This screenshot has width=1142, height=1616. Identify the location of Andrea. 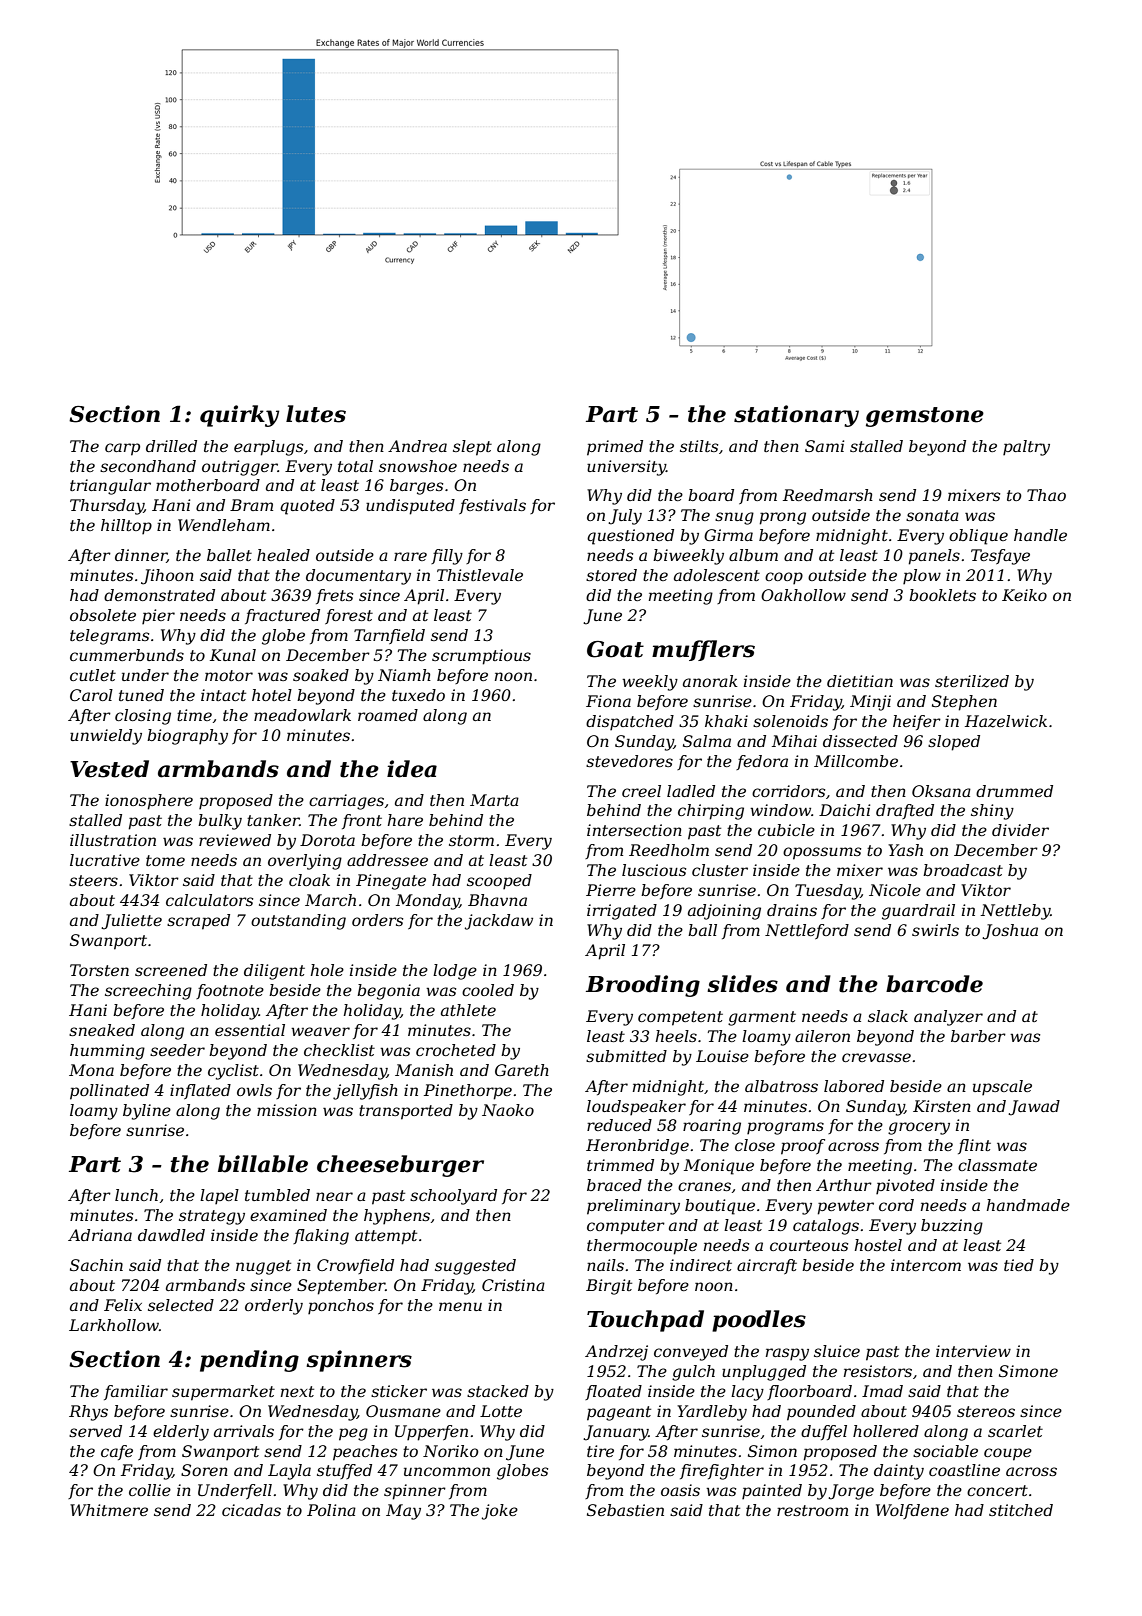
(417, 446).
